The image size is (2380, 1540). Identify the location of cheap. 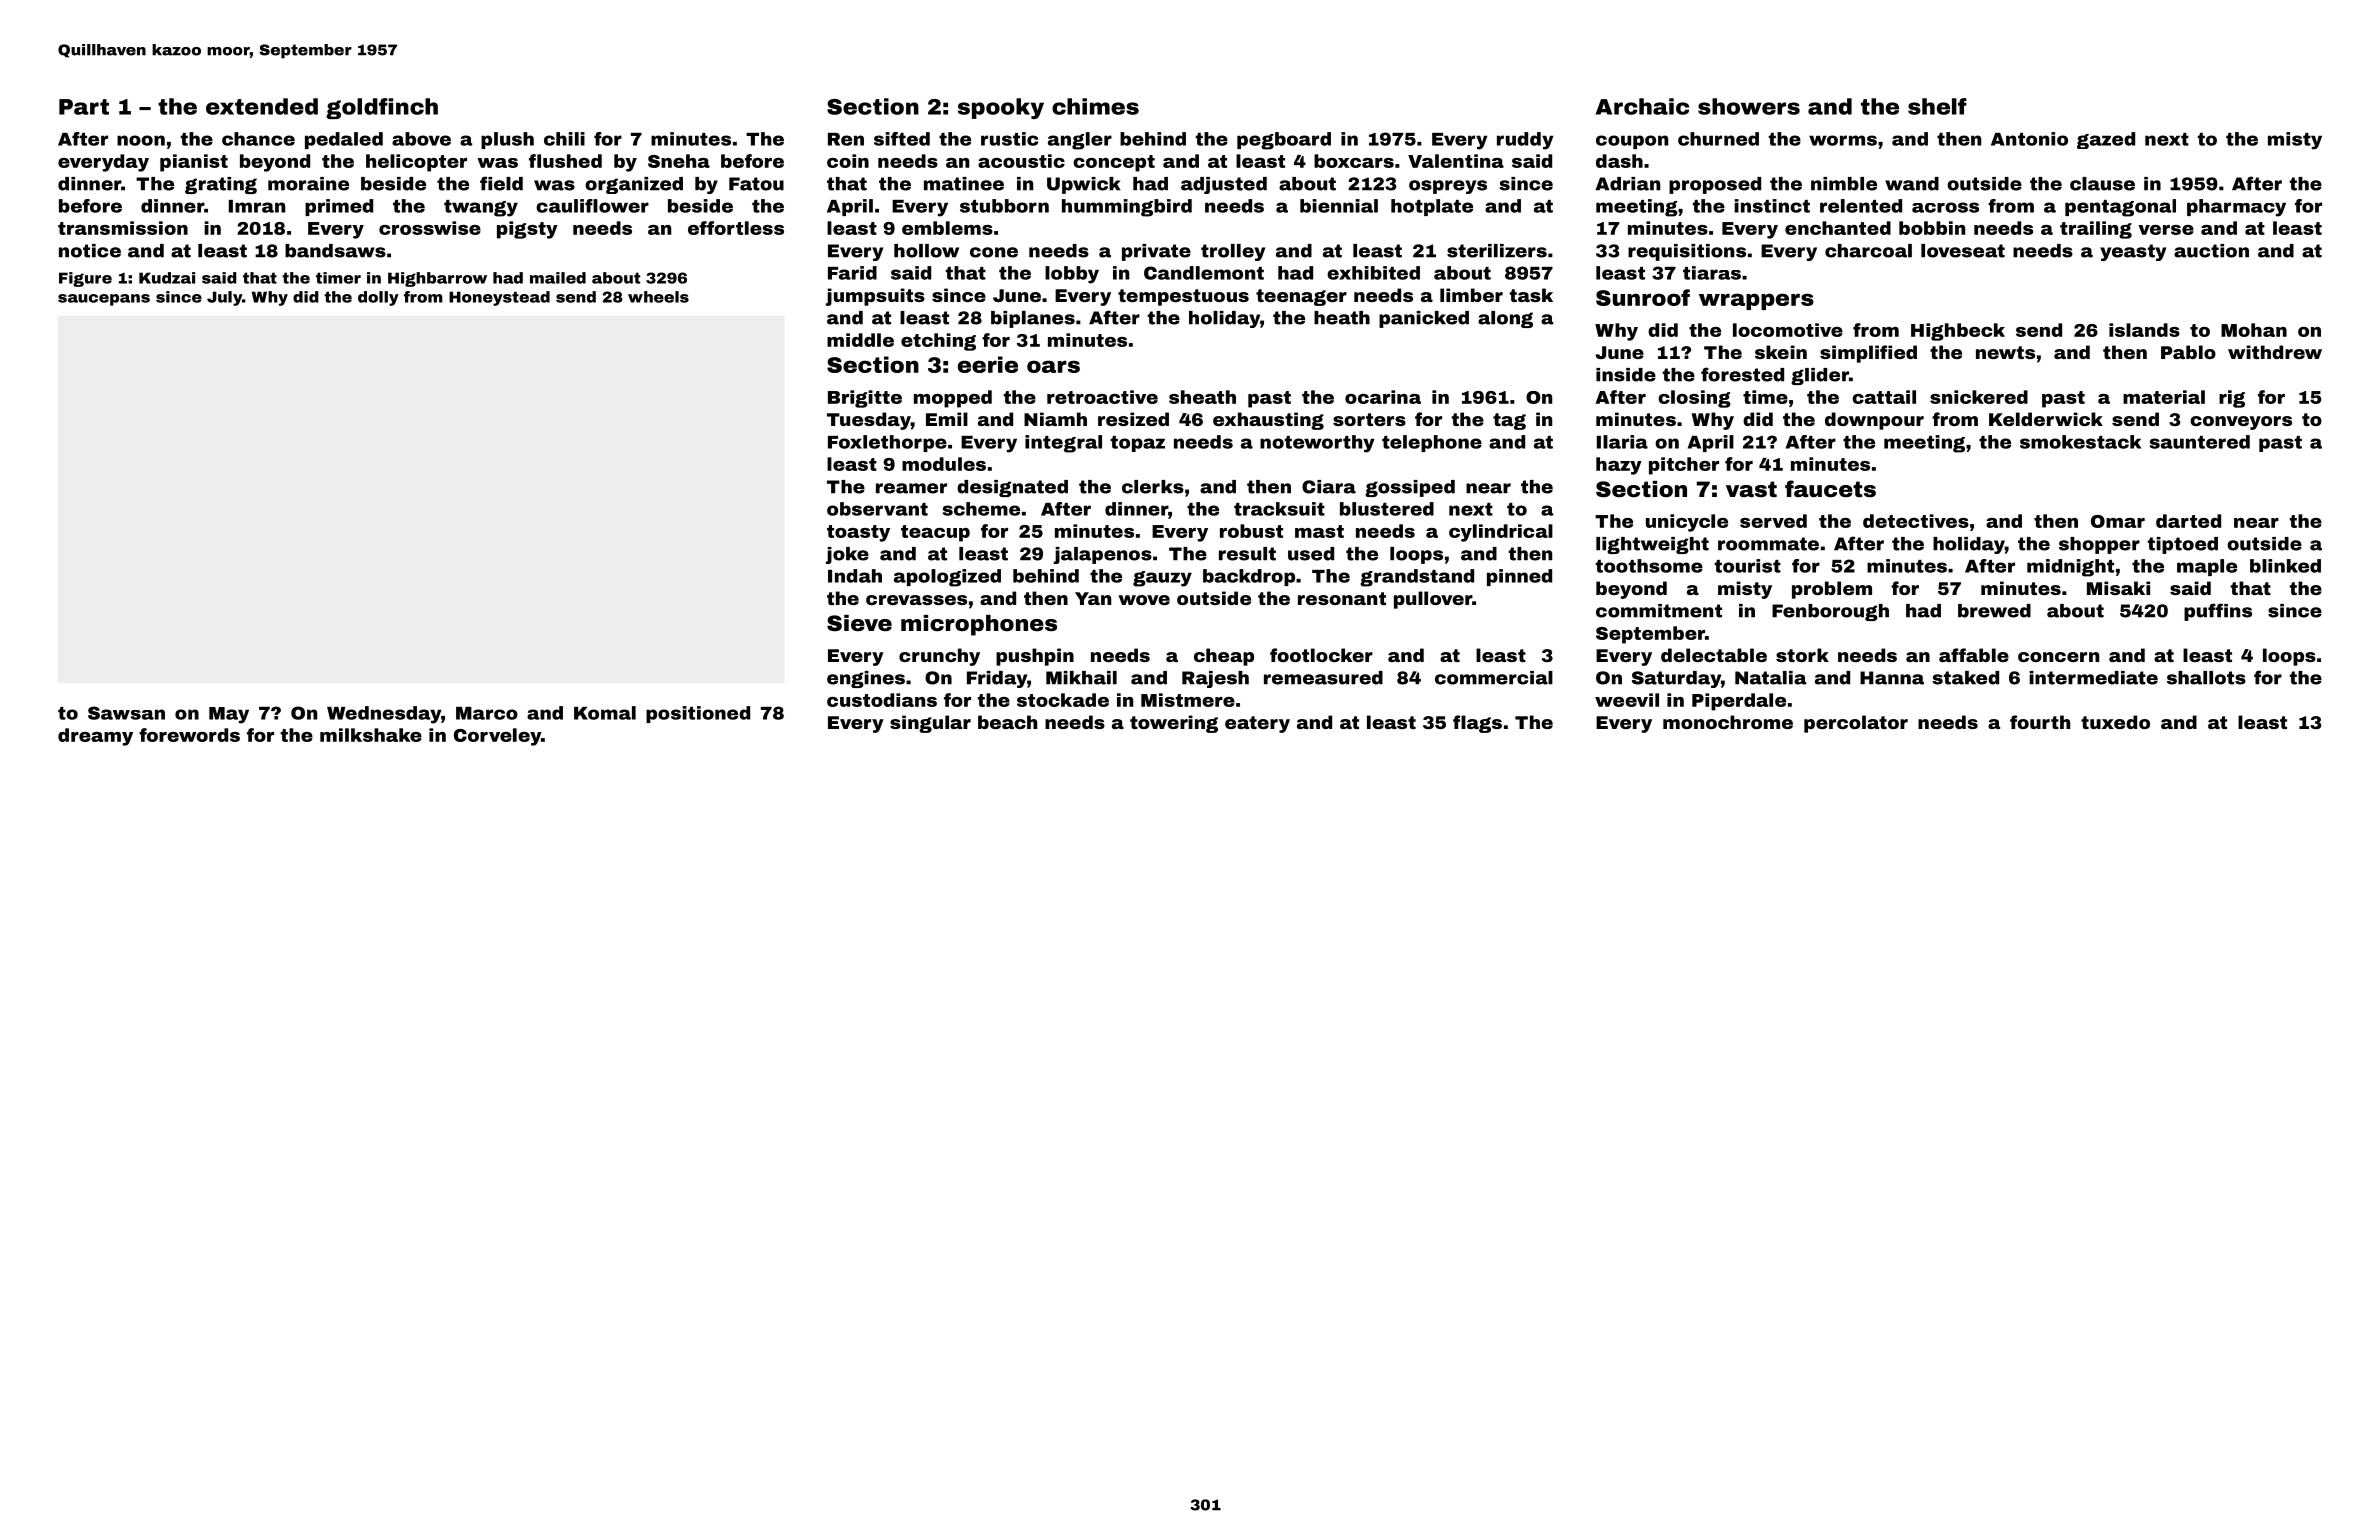
(1224, 657).
